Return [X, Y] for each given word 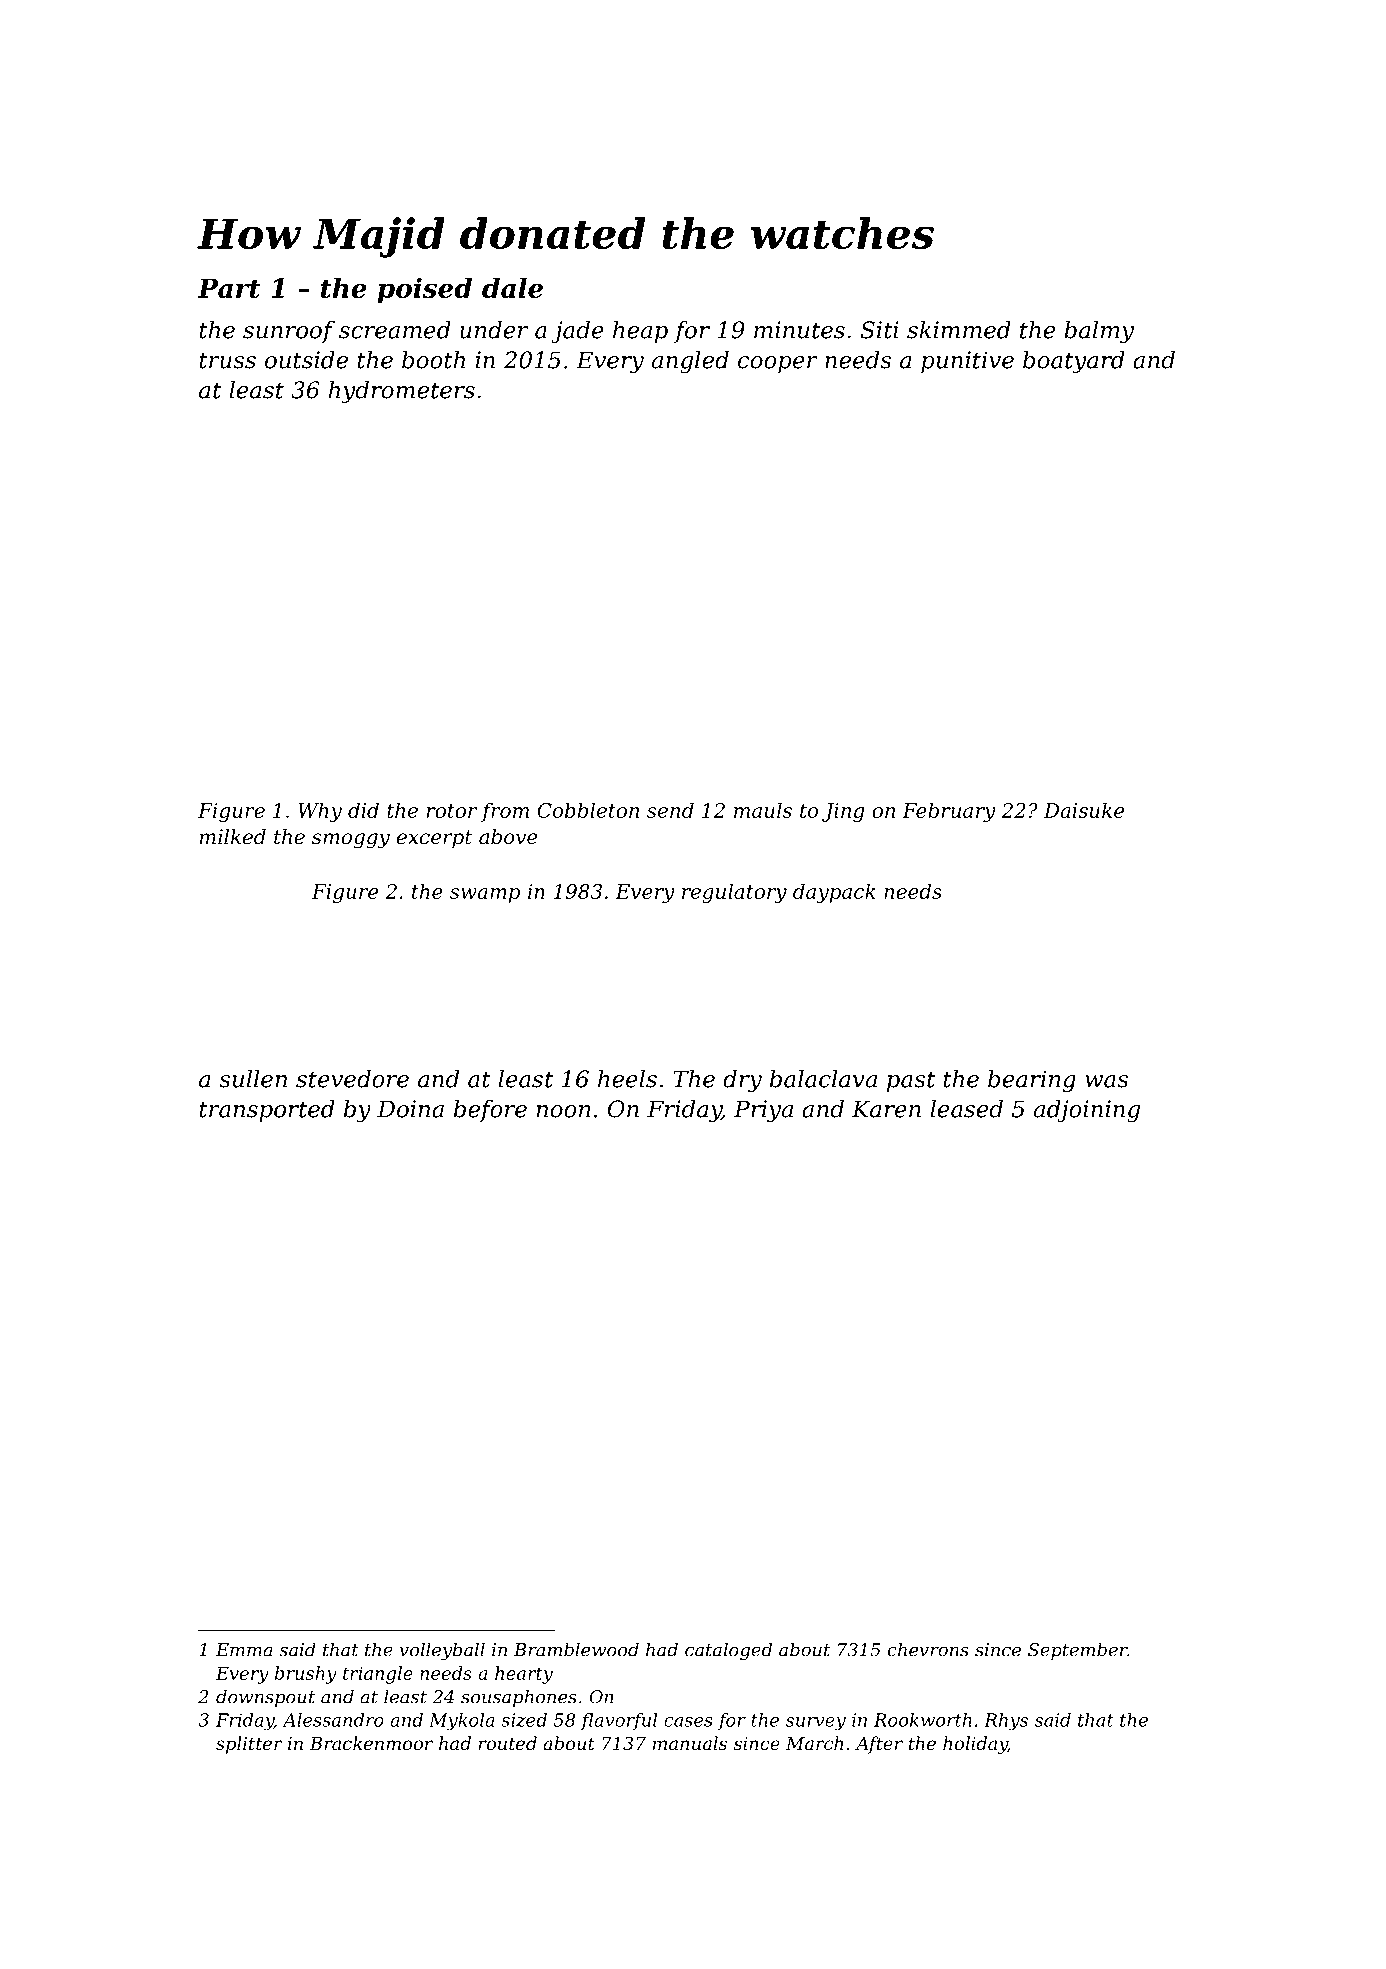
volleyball [442, 1651]
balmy [1099, 332]
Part [229, 288]
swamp [485, 895]
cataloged [728, 1651]
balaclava [823, 1079]
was [1106, 1081]
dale [512, 287]
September [1077, 1651]
